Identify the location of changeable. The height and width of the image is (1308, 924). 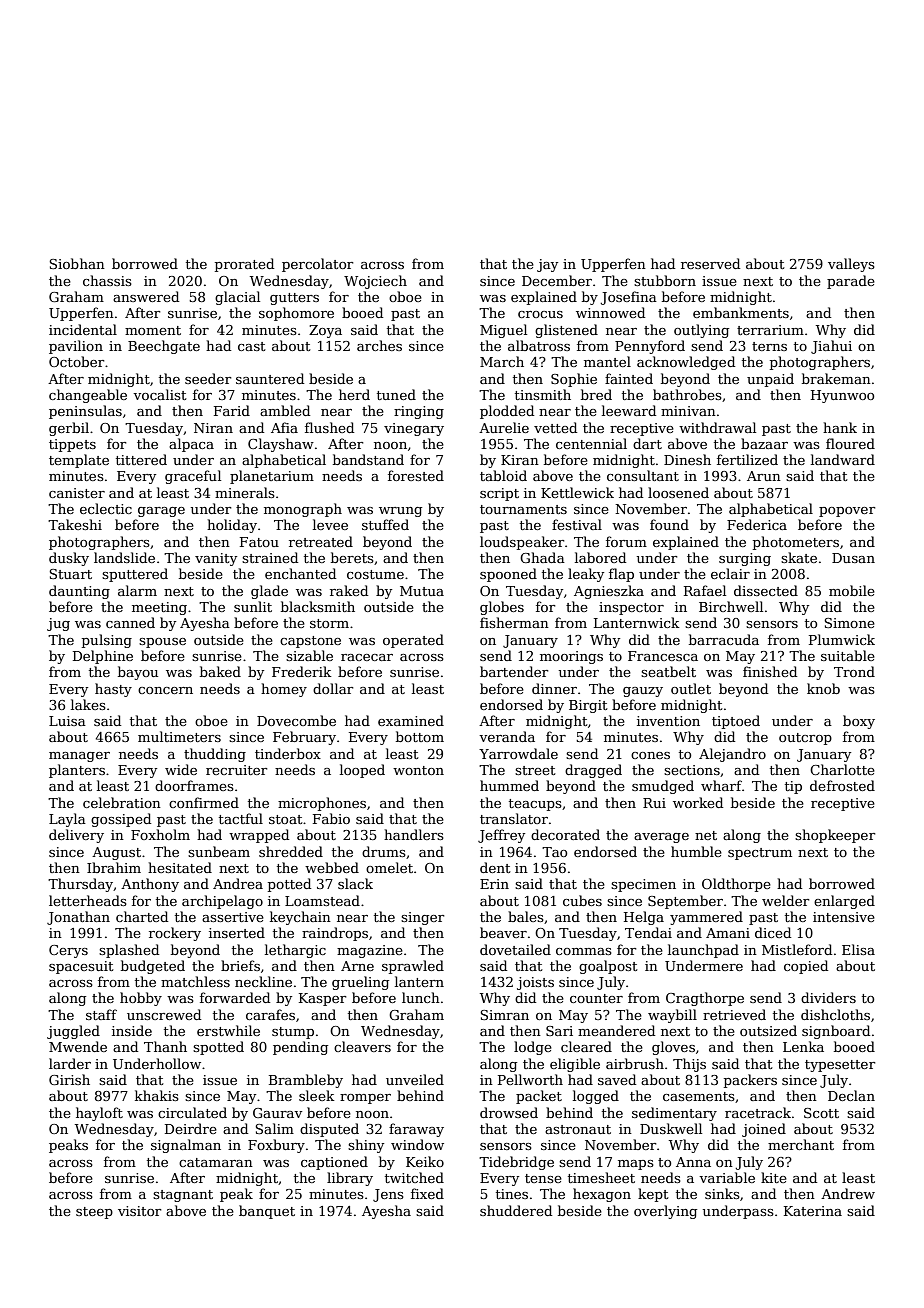
(88, 396).
